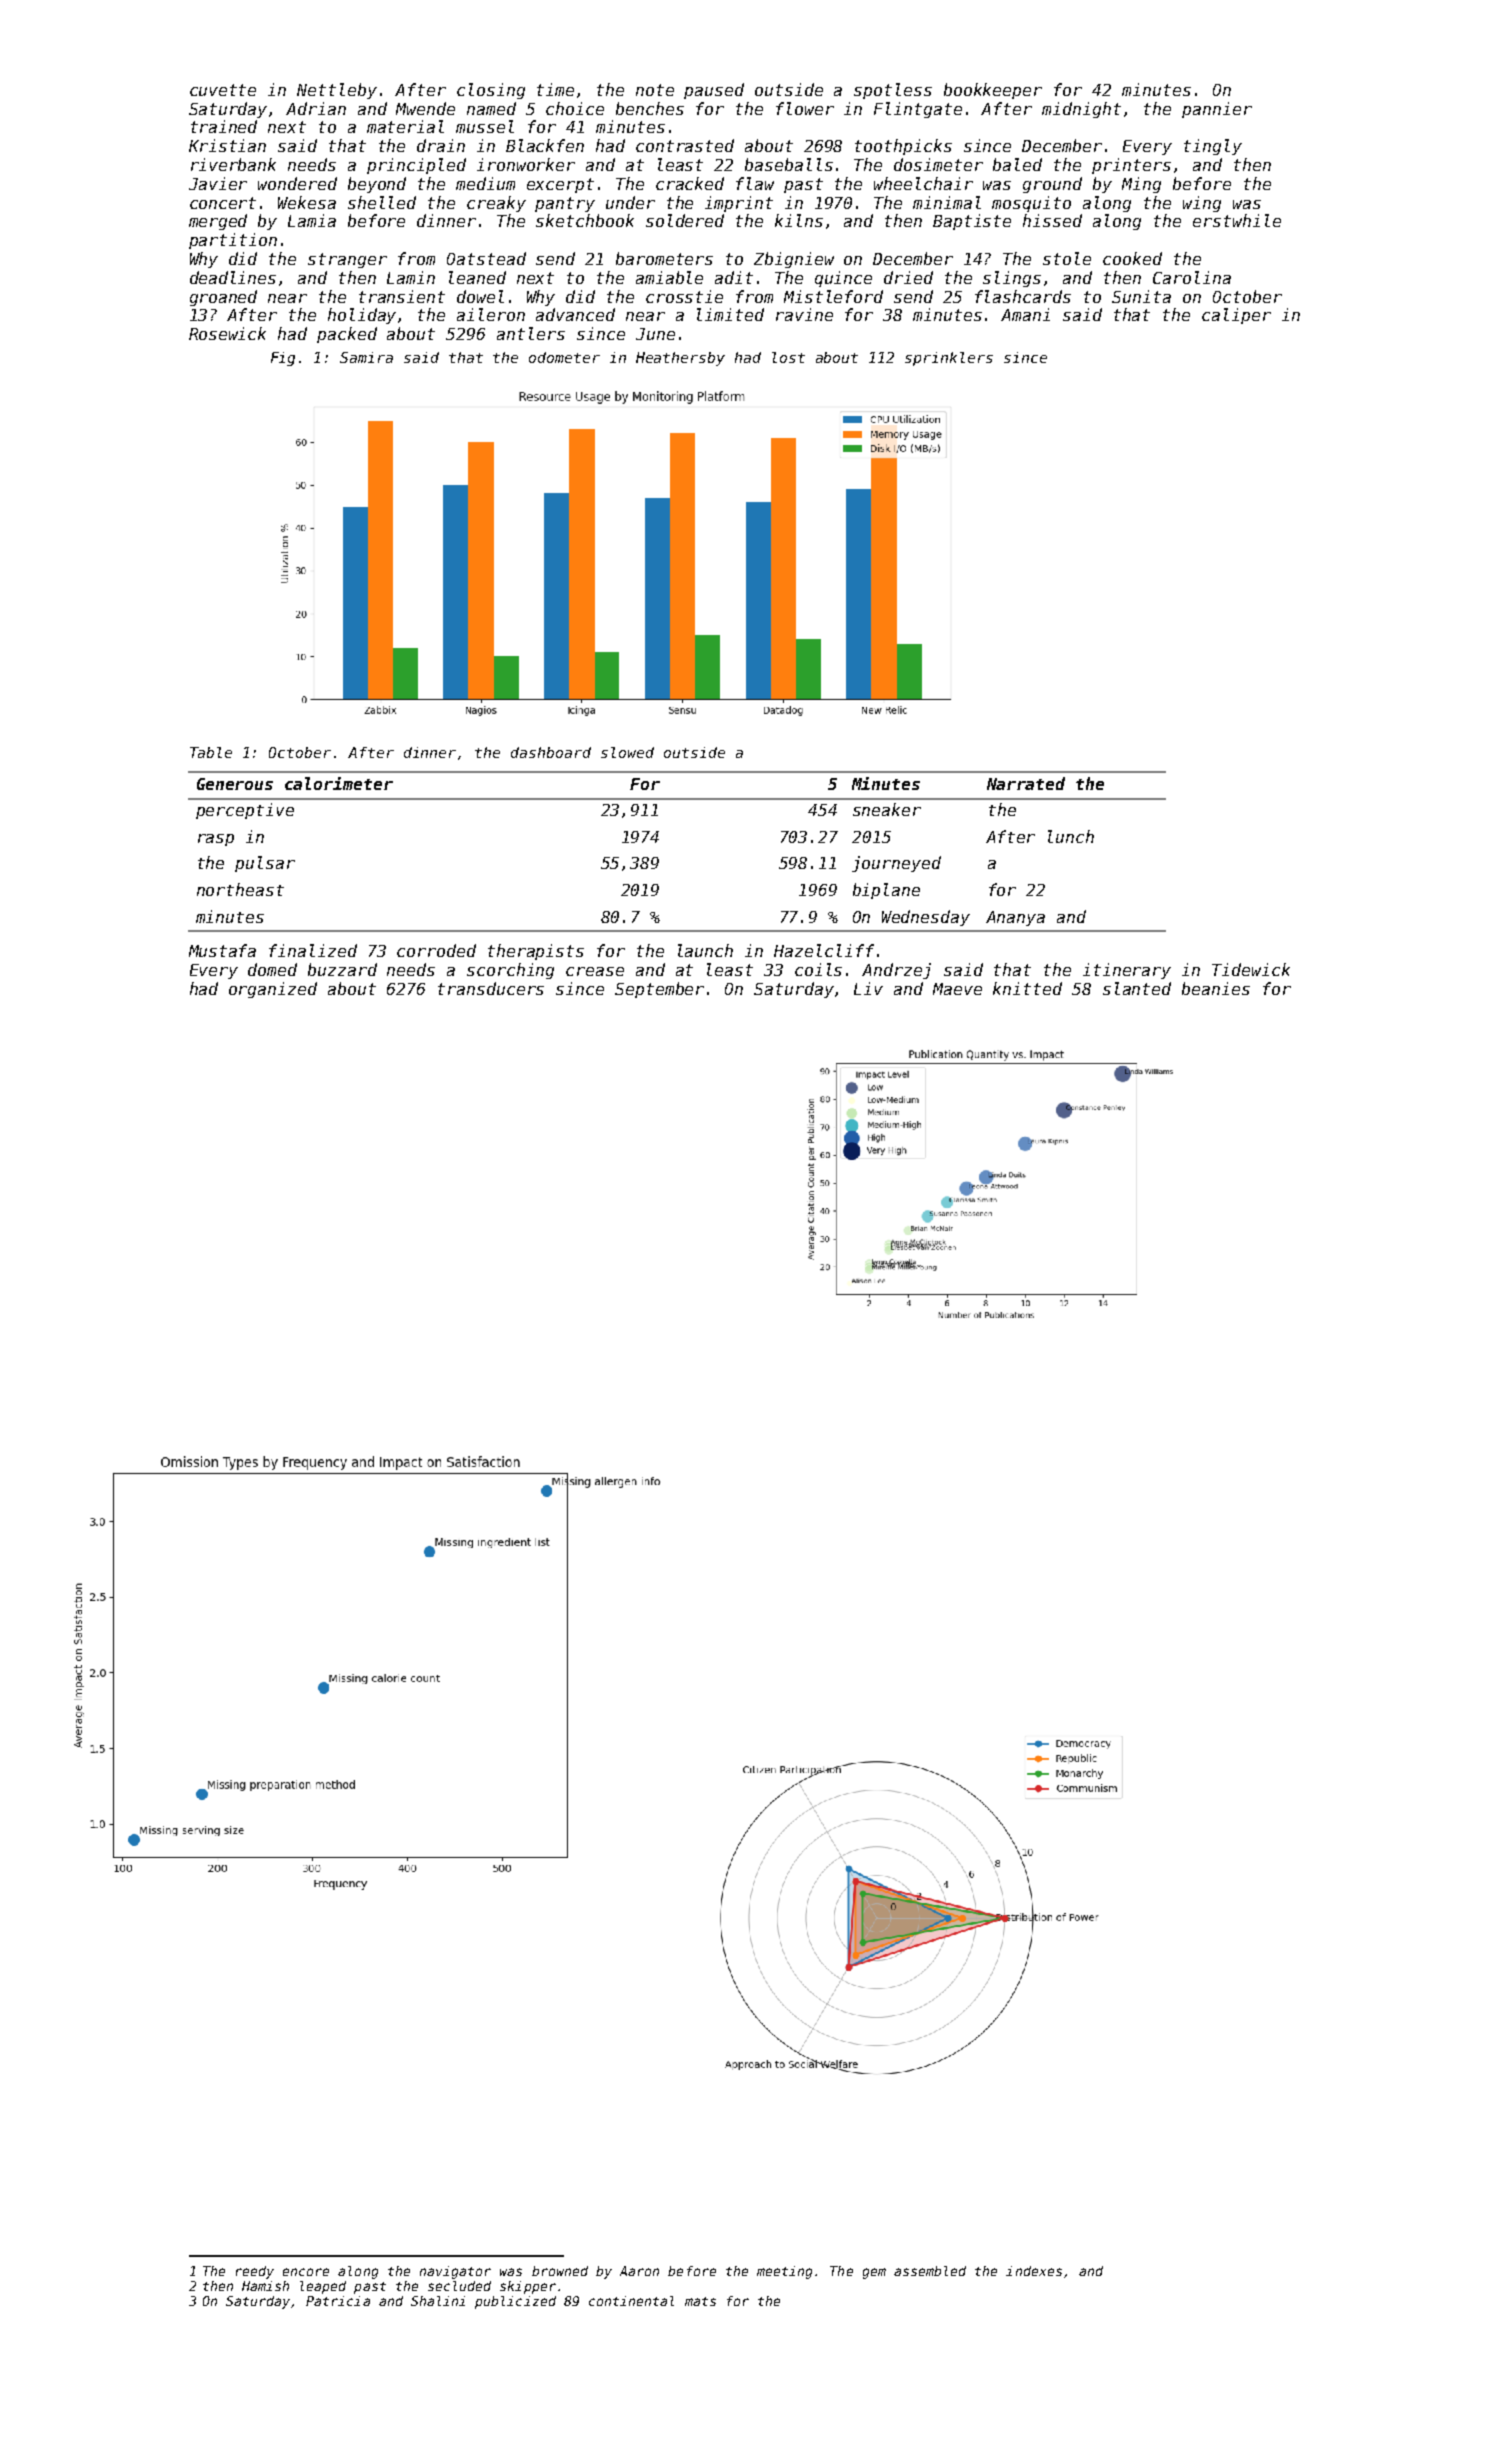 This screenshot has height=2464, width=1496. Describe the element at coordinates (631, 2301) in the screenshot. I see `continental` at that location.
